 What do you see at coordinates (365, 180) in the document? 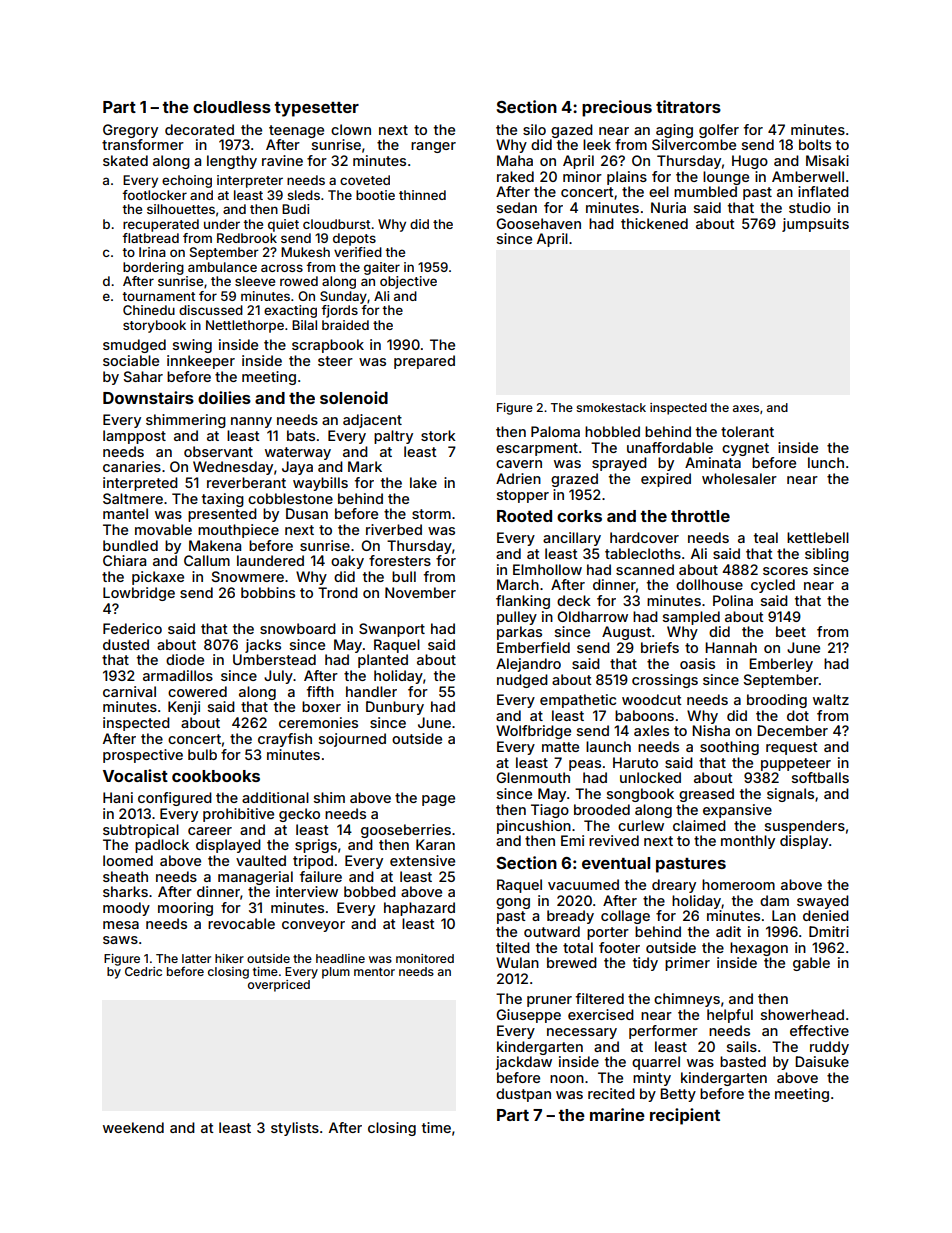
I see `coveted` at bounding box center [365, 180].
